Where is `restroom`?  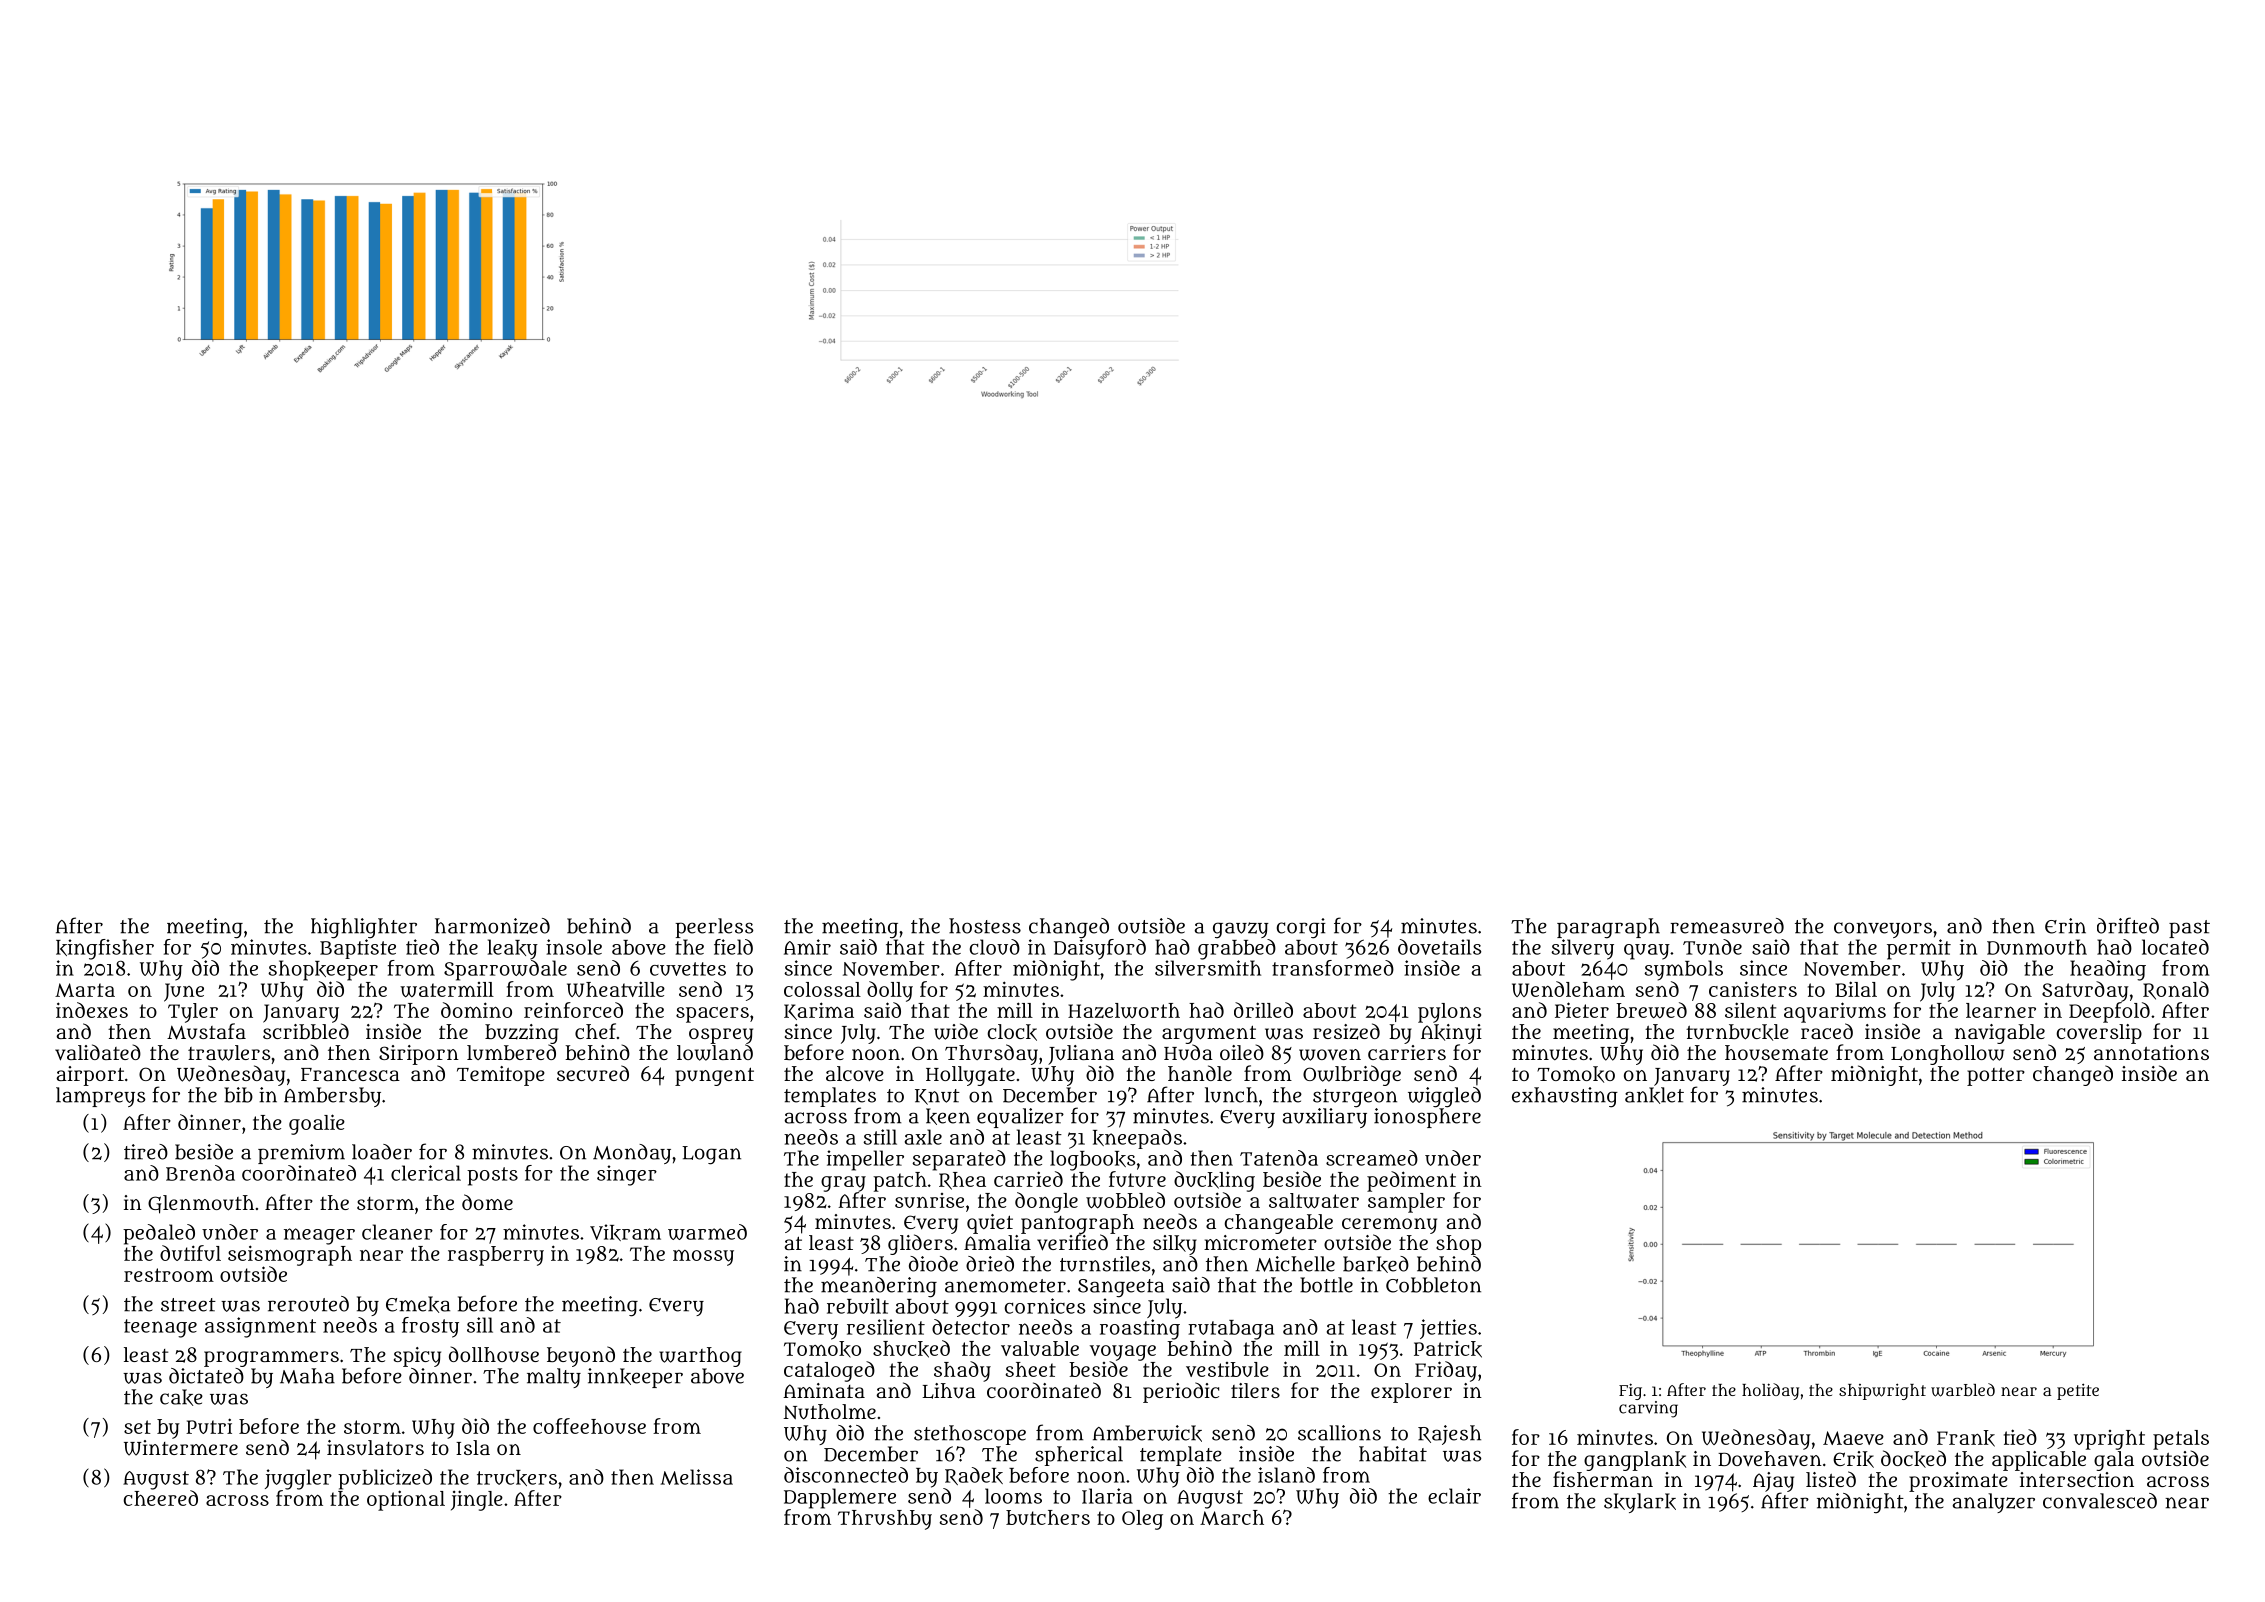
restroom is located at coordinates (169, 1275).
